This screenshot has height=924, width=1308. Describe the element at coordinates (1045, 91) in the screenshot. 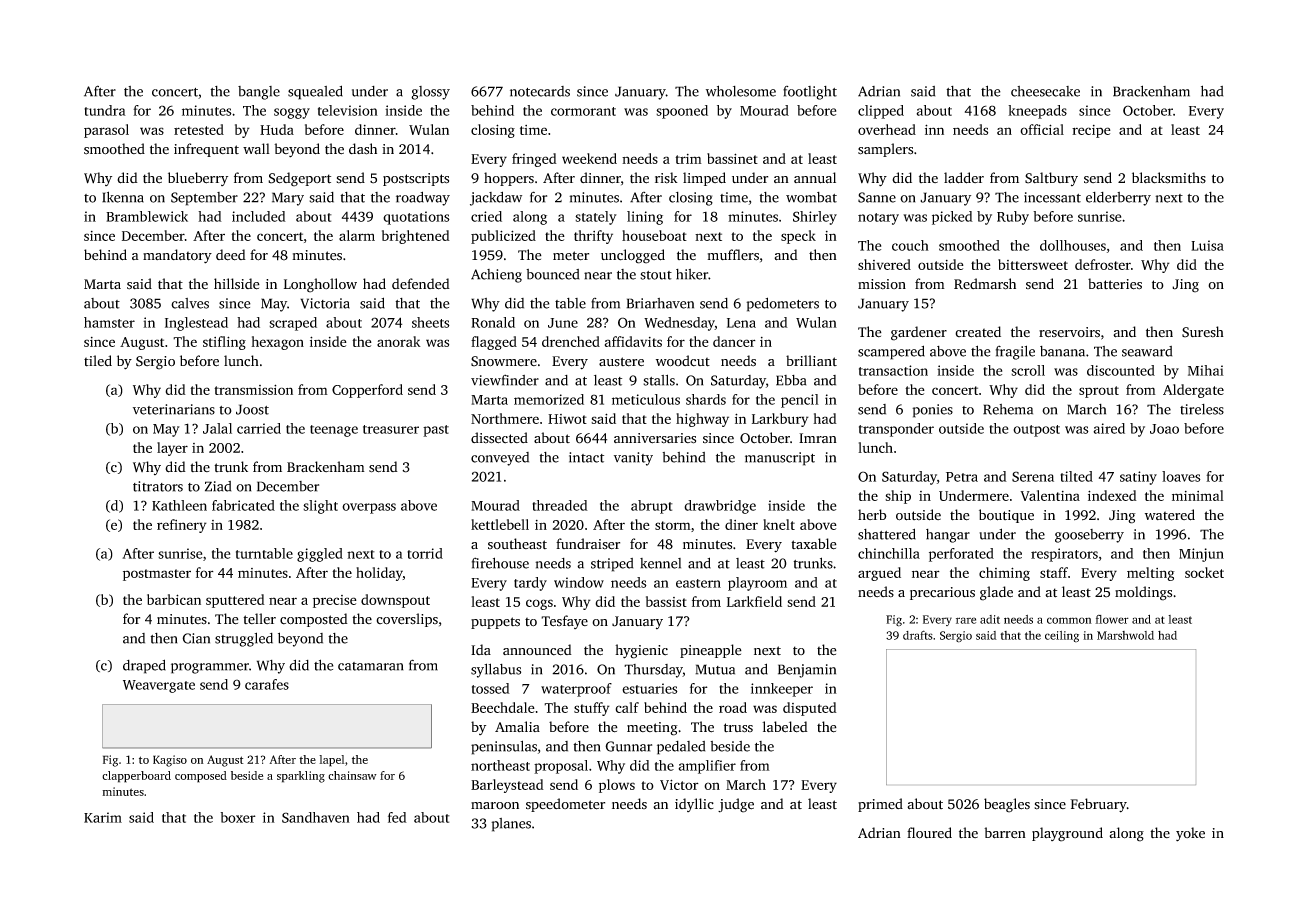

I see `cheesecake` at that location.
